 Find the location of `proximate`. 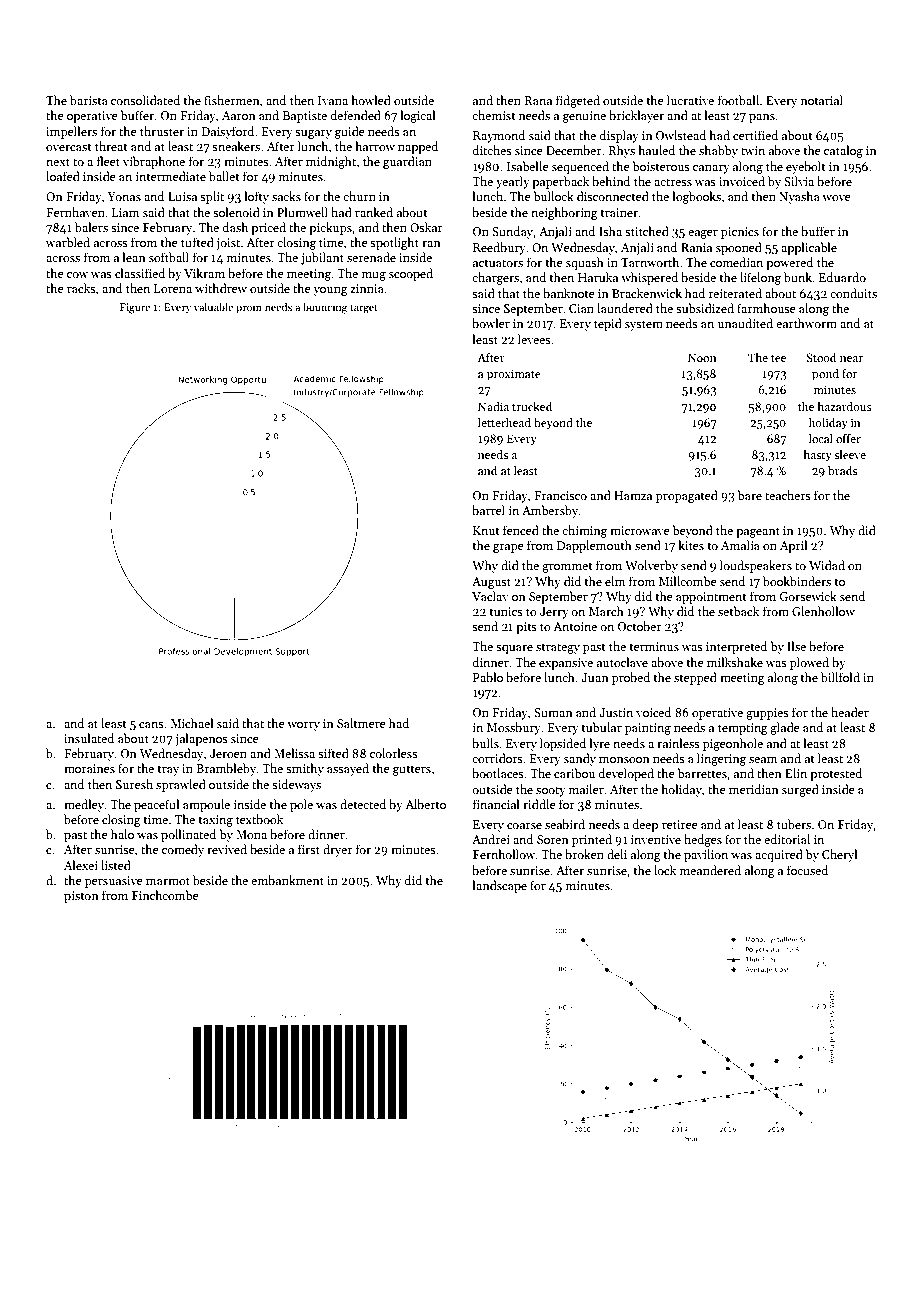

proximate is located at coordinates (514, 375).
